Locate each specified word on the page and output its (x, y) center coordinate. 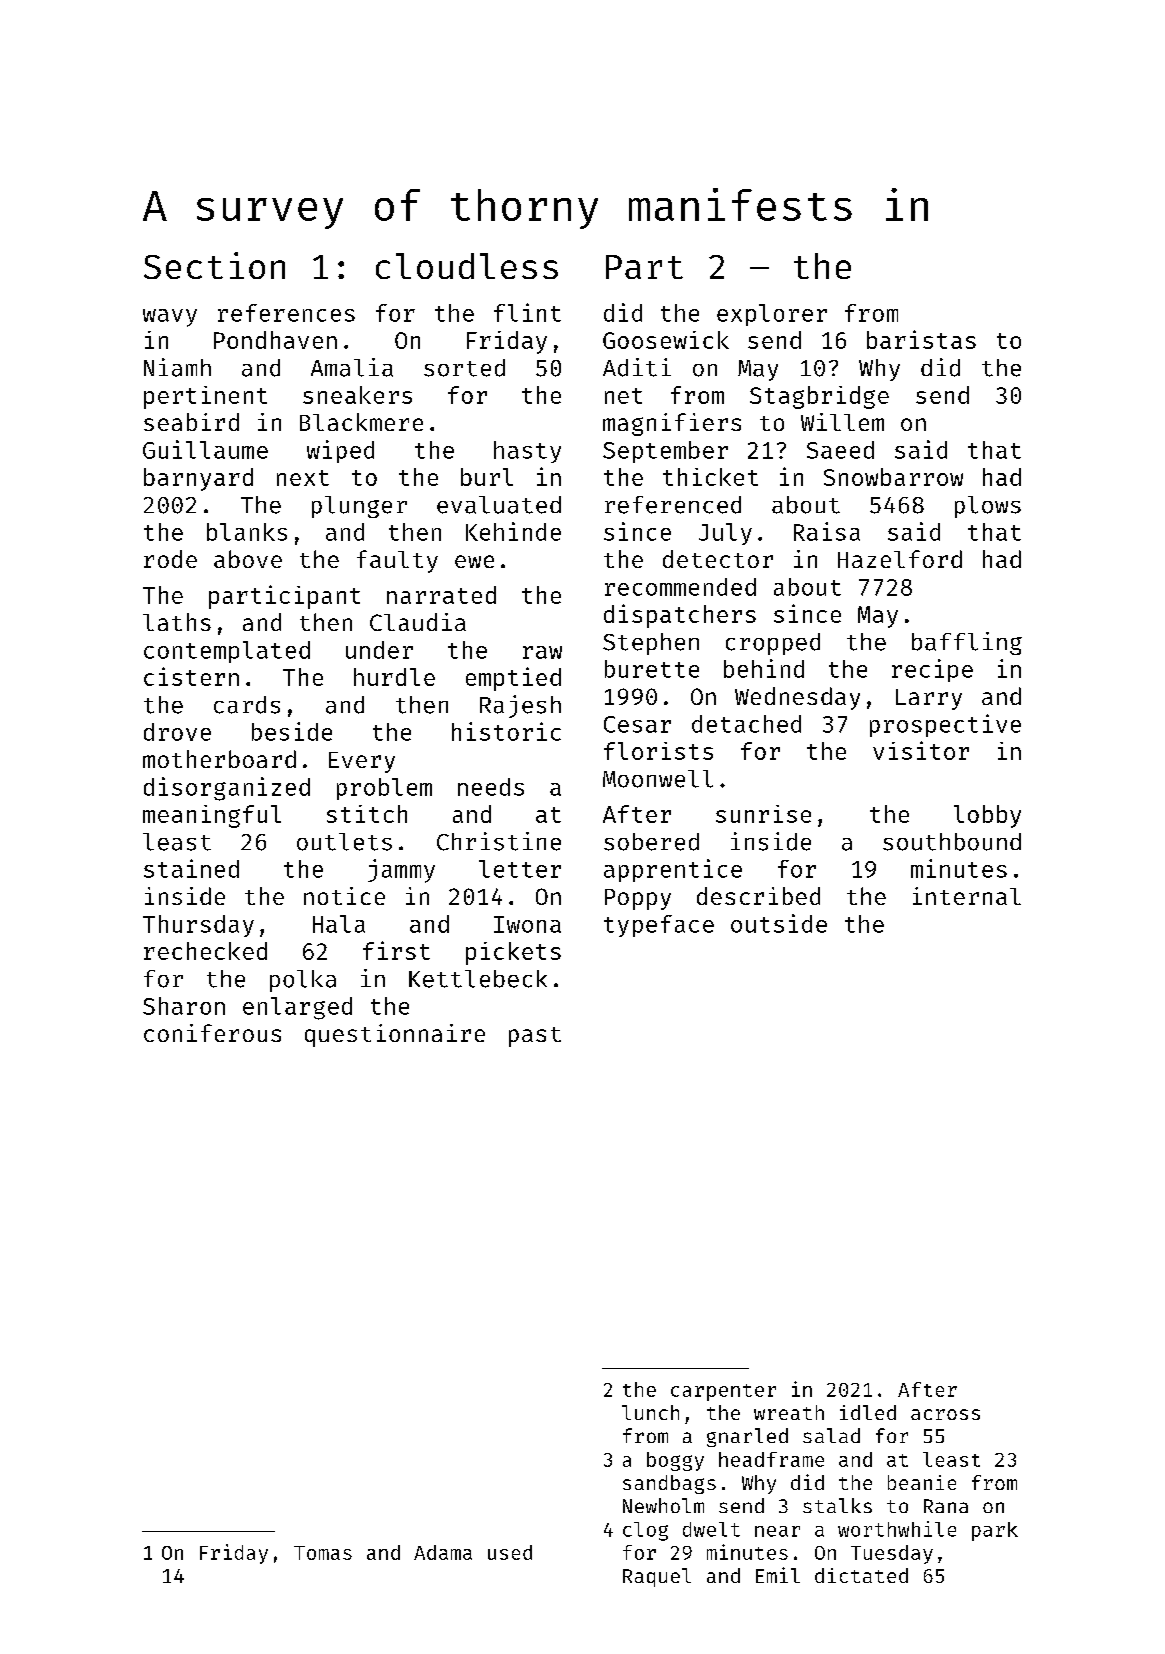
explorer (772, 315)
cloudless (467, 266)
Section (214, 265)
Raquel (657, 1577)
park (995, 1531)
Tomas (323, 1553)
